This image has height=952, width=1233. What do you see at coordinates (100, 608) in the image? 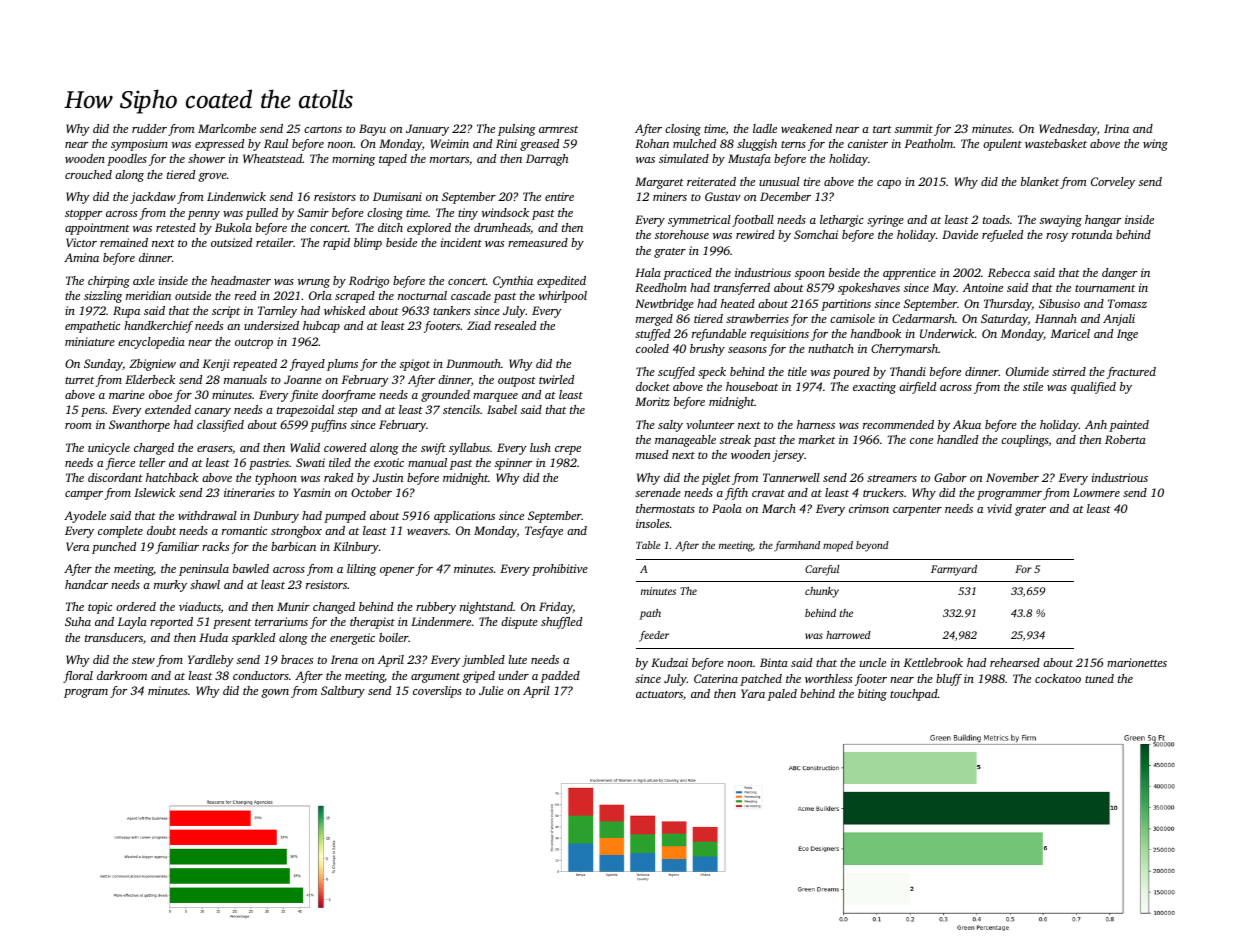
I see `topic` at bounding box center [100, 608].
